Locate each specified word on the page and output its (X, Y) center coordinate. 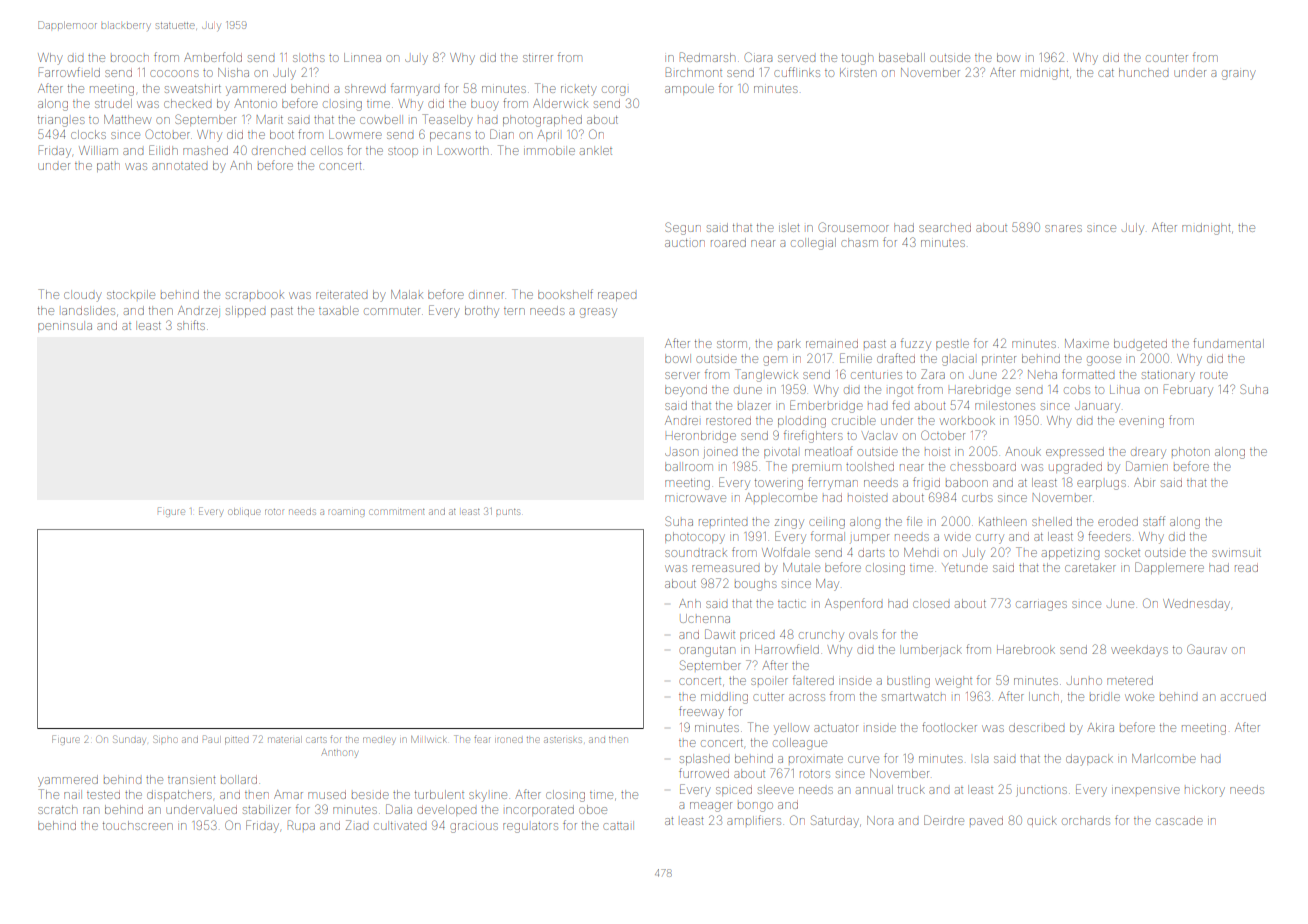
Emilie (856, 358)
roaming (346, 513)
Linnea (362, 57)
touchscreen (138, 825)
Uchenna (705, 618)
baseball (902, 57)
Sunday (129, 740)
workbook (967, 420)
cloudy (83, 296)
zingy (789, 524)
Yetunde (965, 567)
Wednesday (1196, 605)
